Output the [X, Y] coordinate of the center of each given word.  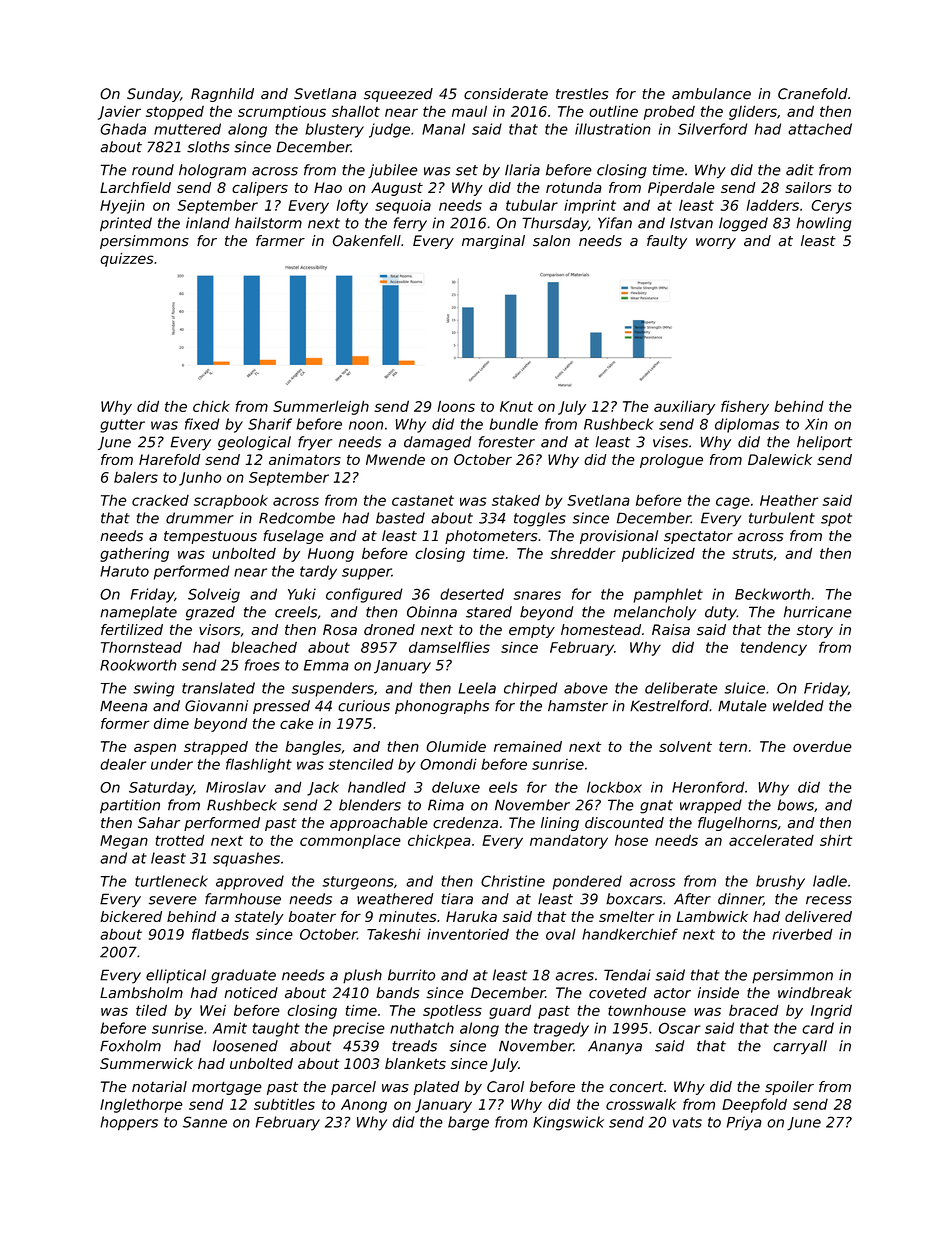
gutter [122, 426]
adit [800, 170]
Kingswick [568, 1123]
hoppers [129, 1123]
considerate [506, 94]
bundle [514, 424]
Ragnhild [222, 95]
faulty [667, 242]
